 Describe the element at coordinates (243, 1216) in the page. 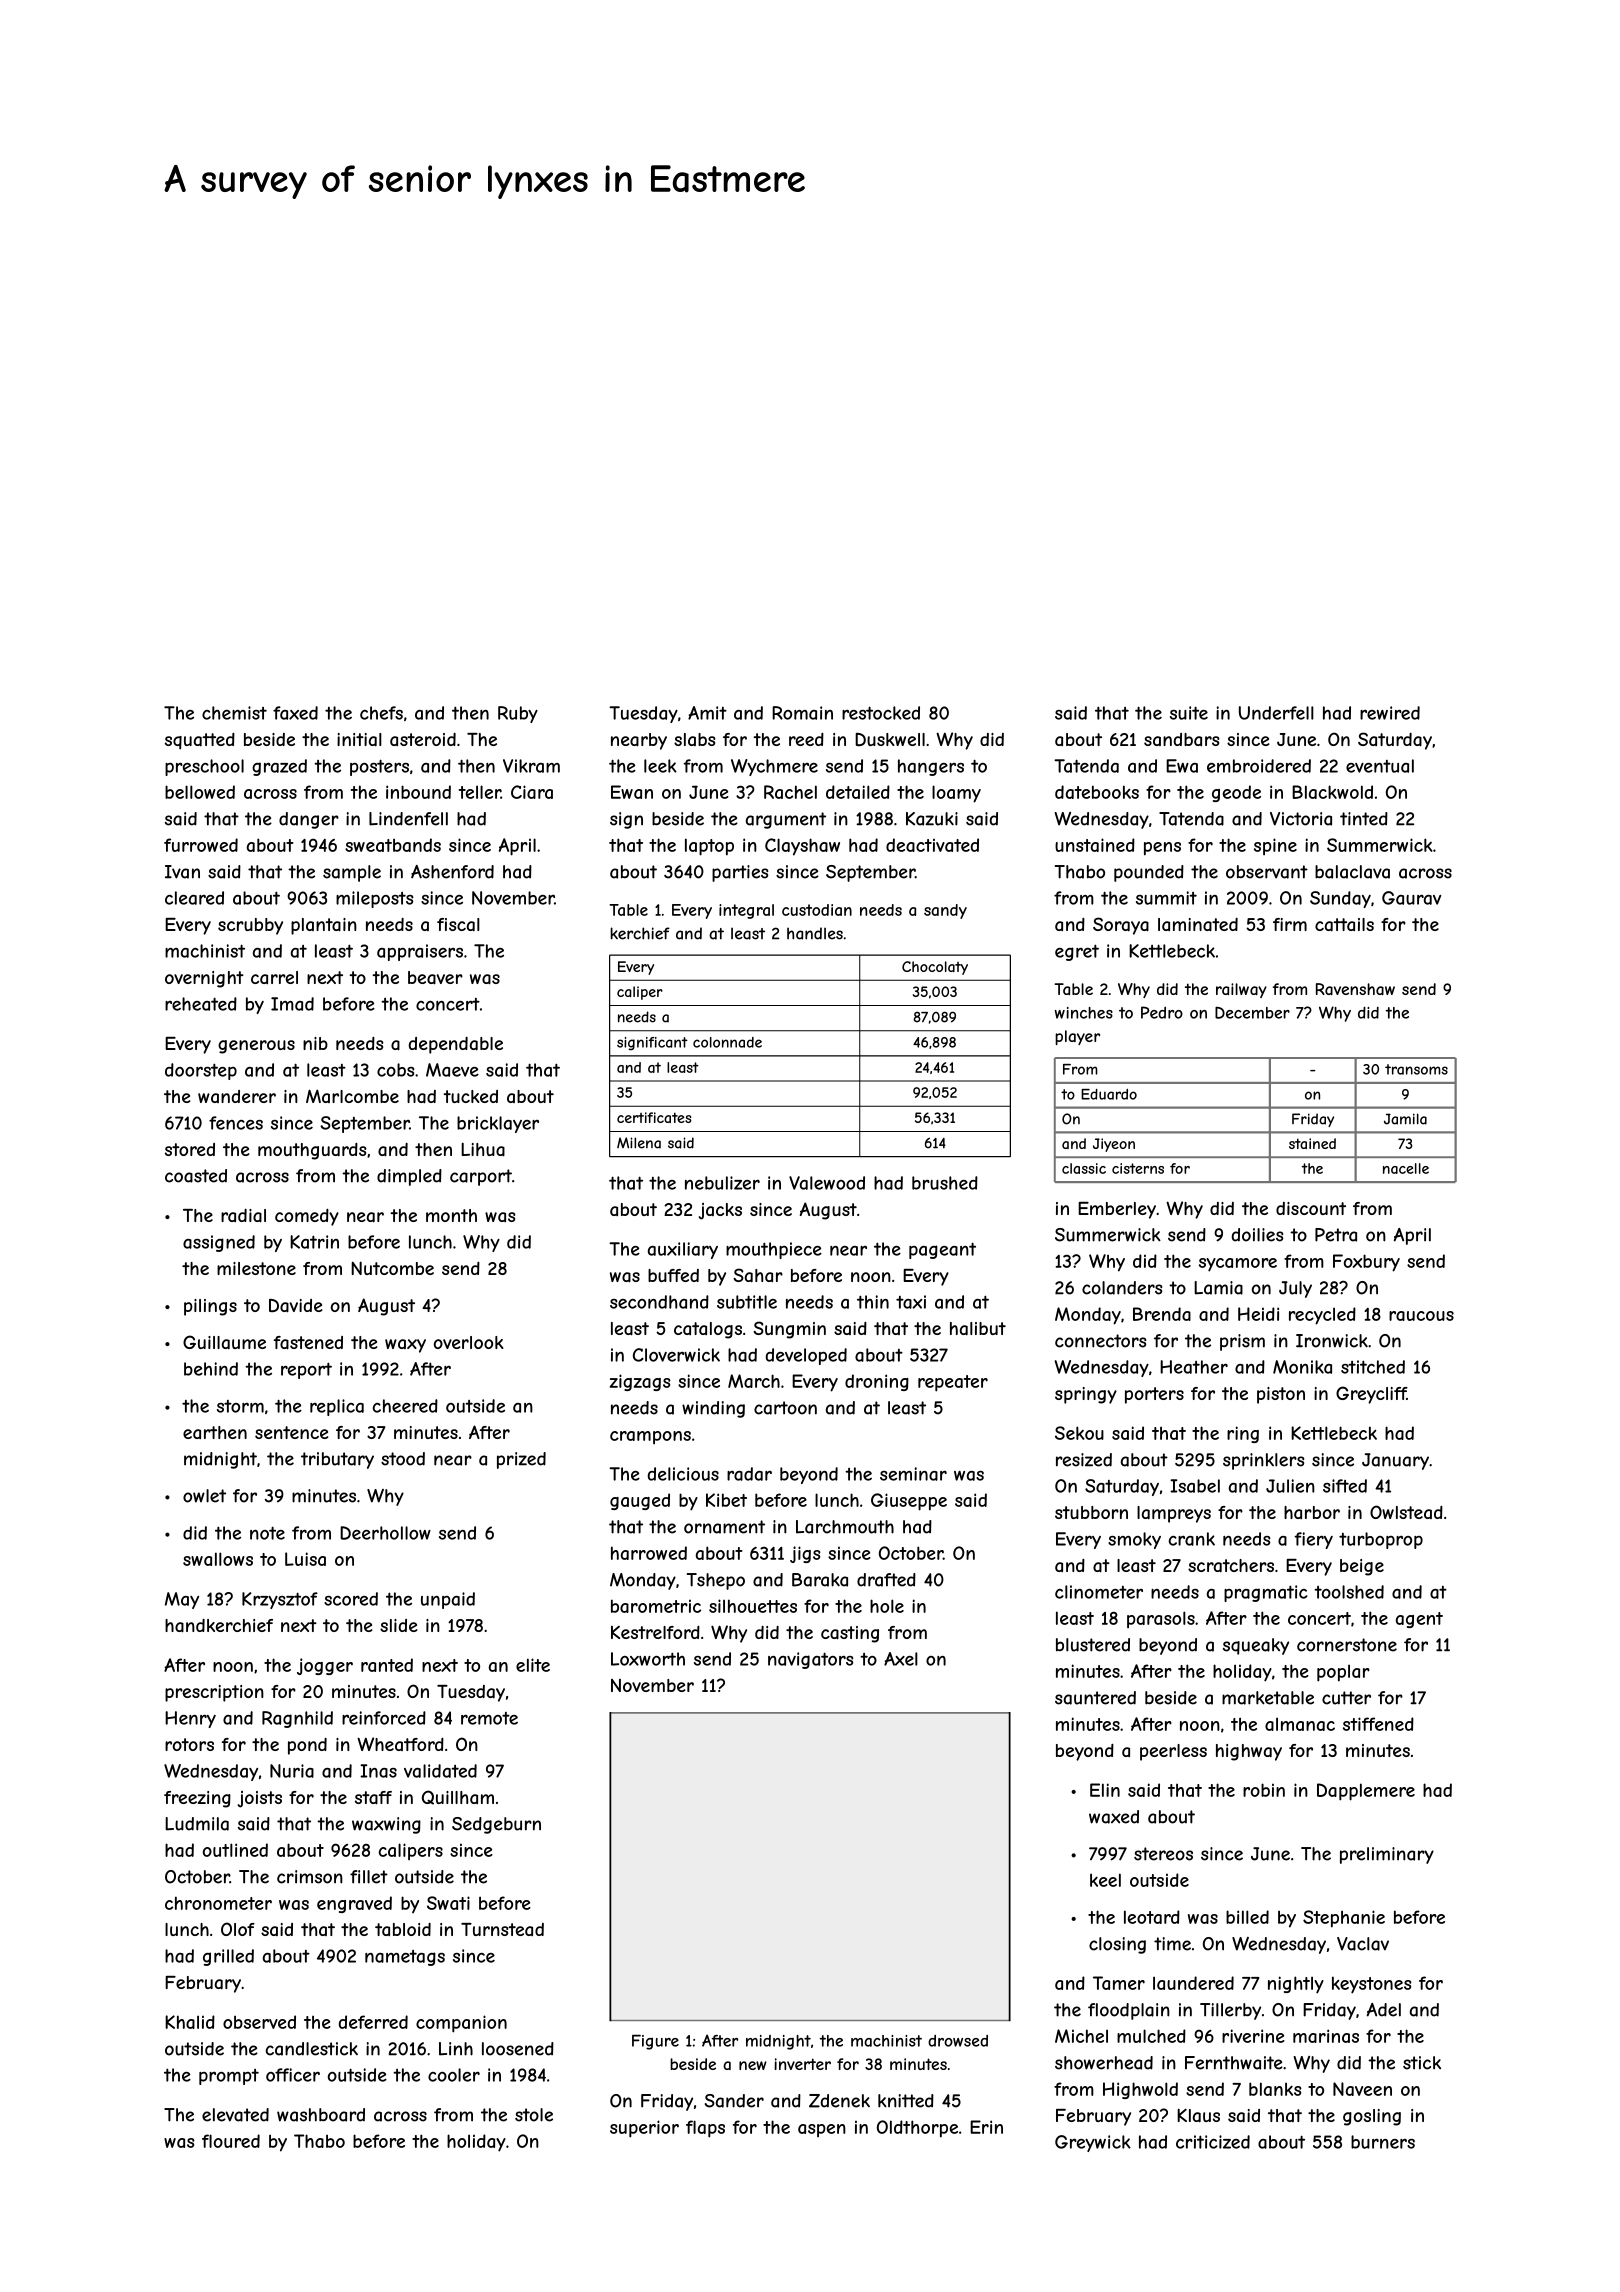

I see `radial` at that location.
